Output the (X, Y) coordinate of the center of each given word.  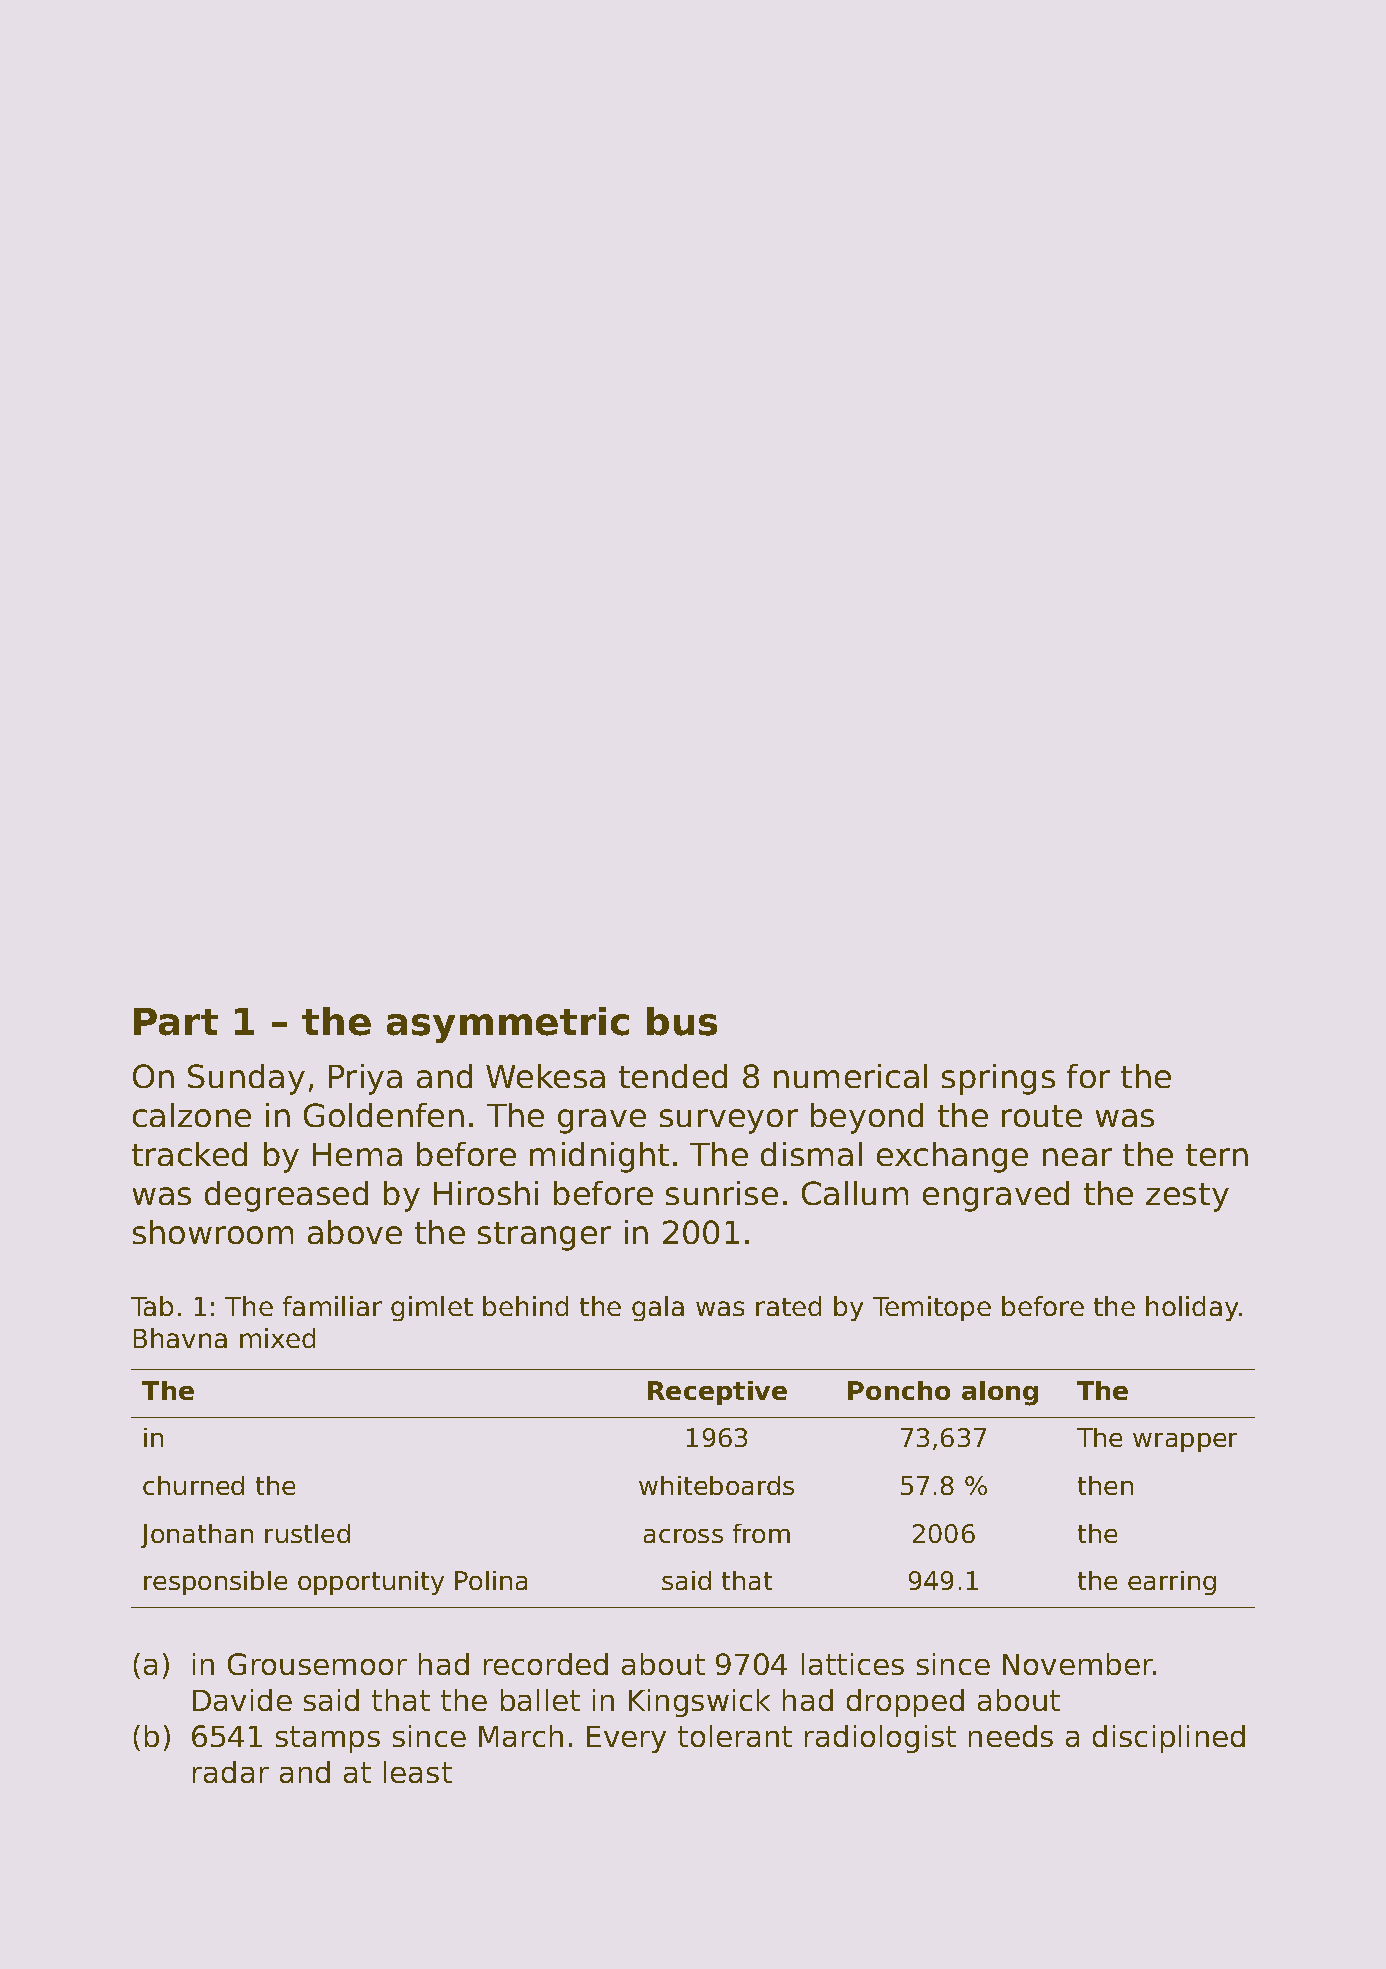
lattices (853, 1664)
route (1042, 1116)
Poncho (899, 1390)
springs (998, 1079)
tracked (189, 1154)
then (1105, 1485)
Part (176, 1022)
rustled (307, 1533)
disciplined (1169, 1739)
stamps (328, 1739)
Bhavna (180, 1338)
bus (682, 1021)
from (761, 1533)
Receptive (717, 1393)
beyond (867, 1118)
